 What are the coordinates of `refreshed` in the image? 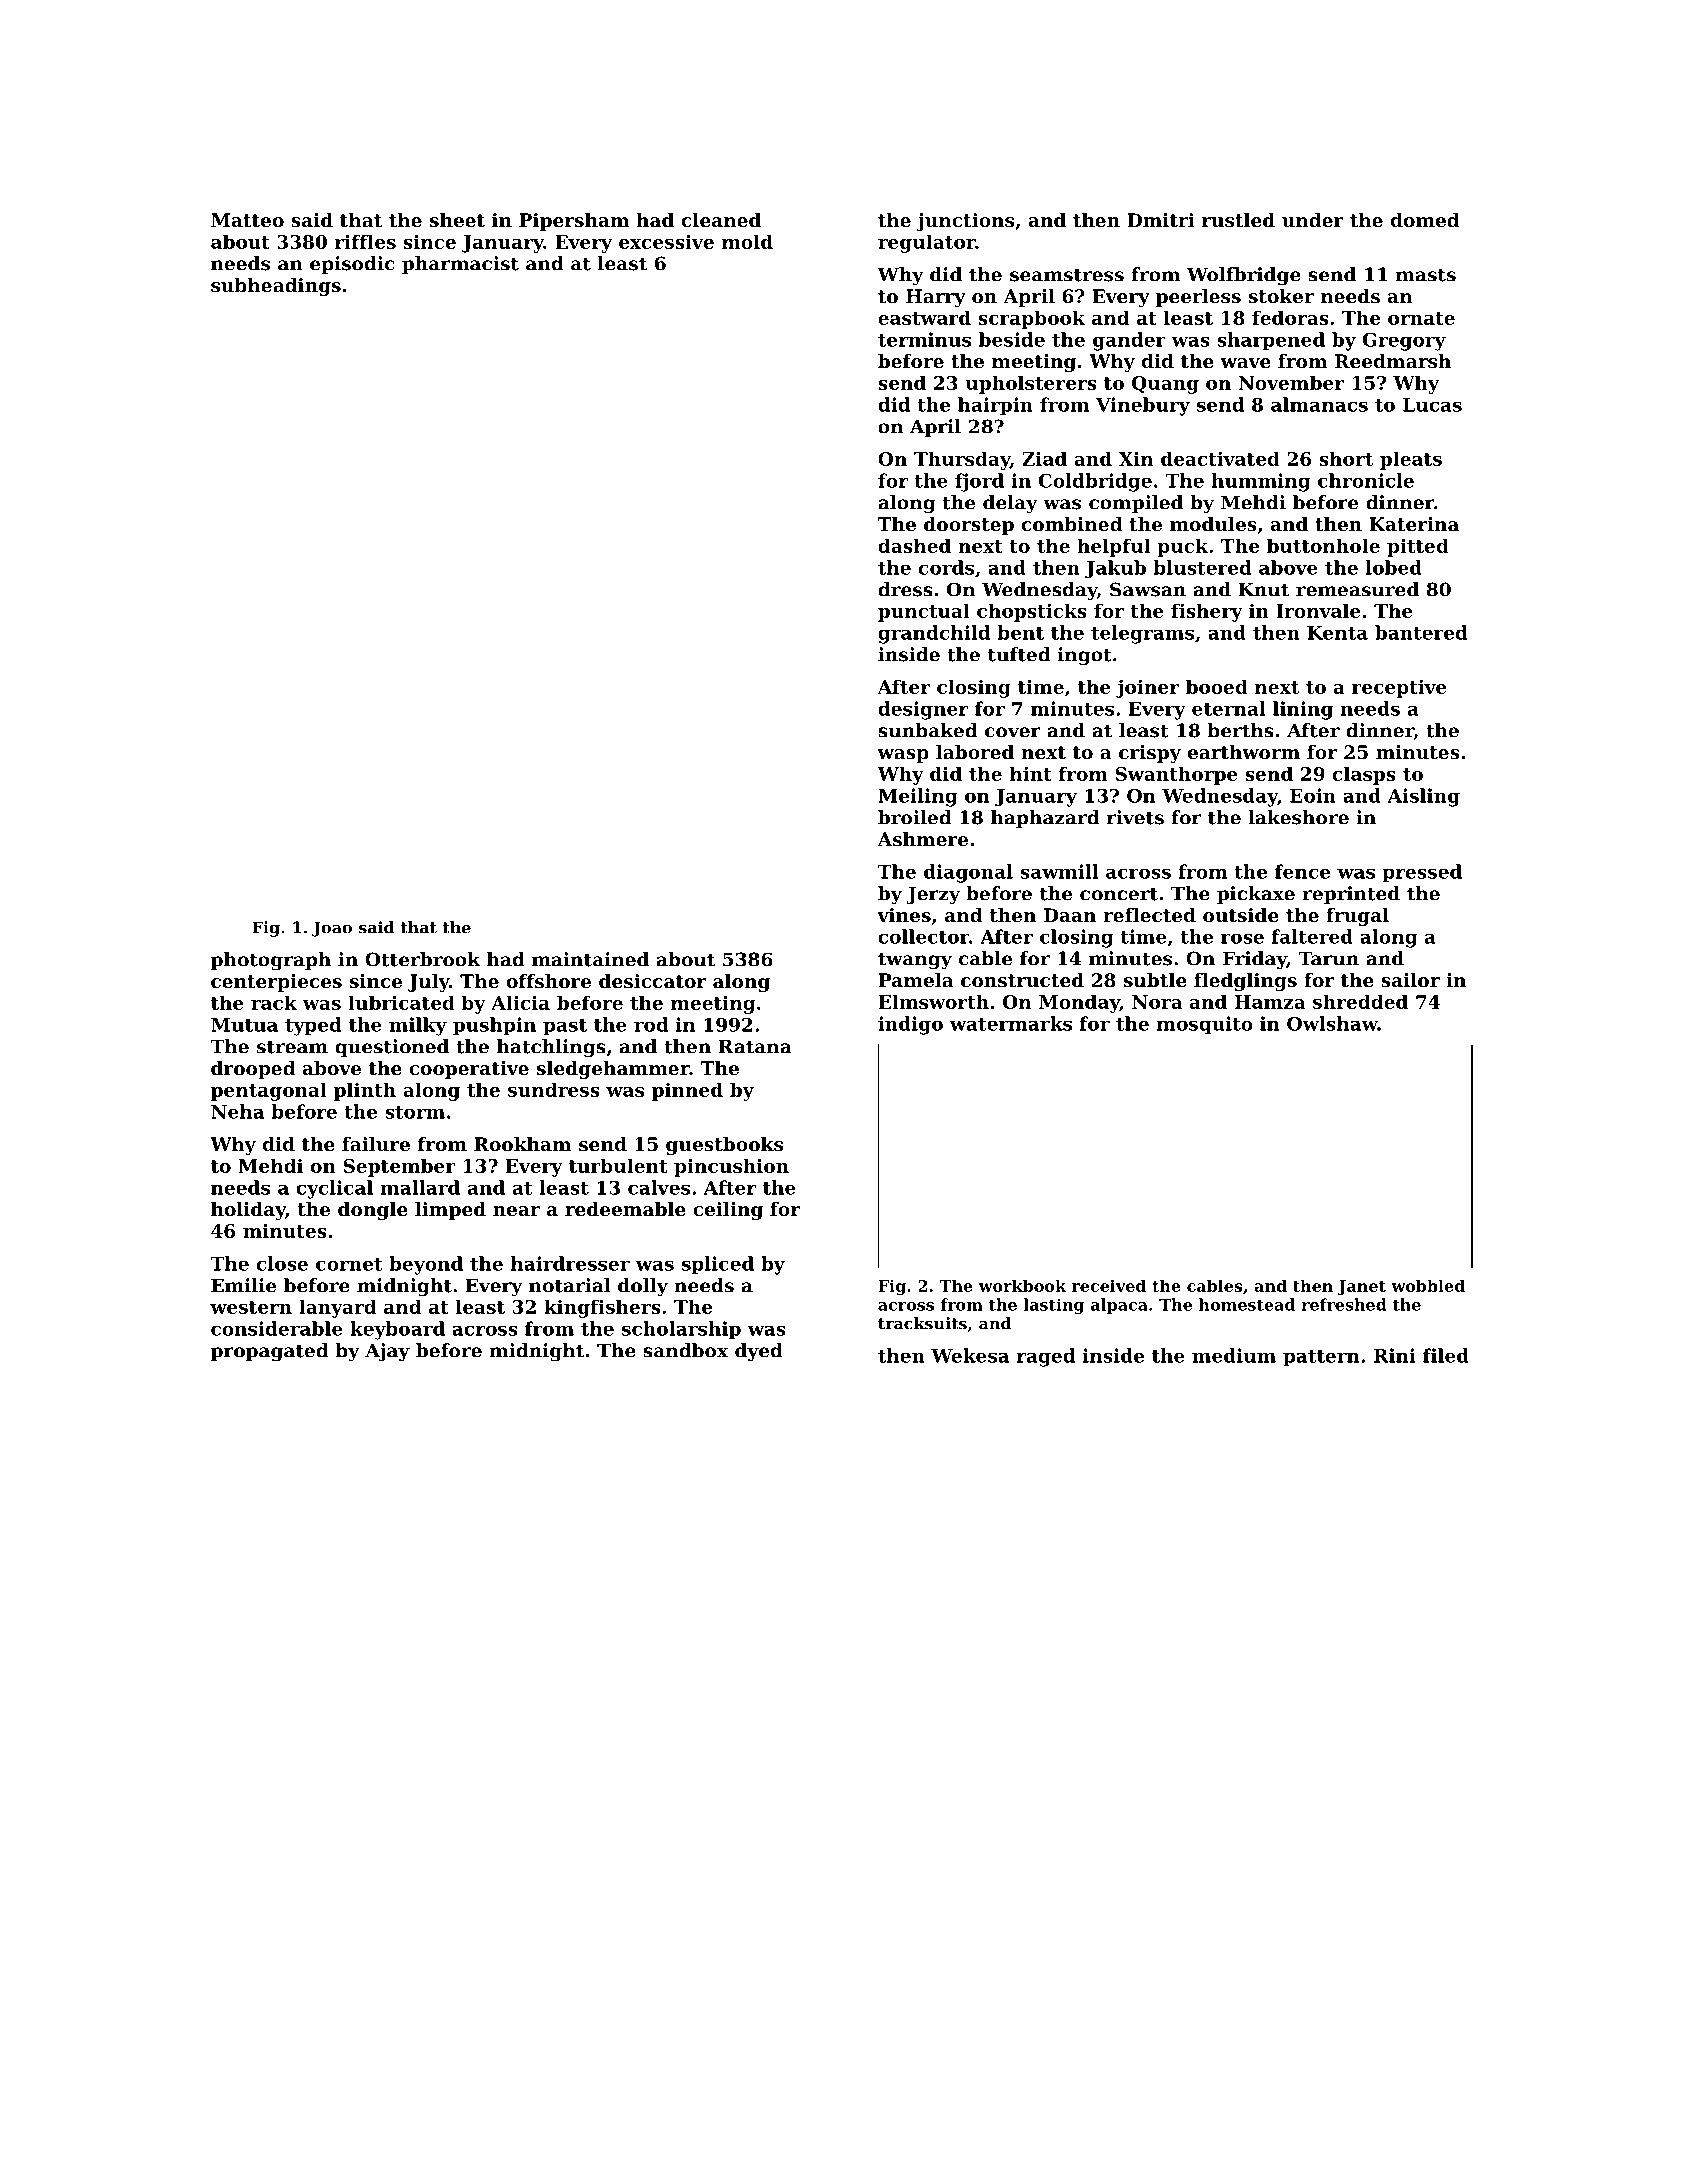 It's located at (1344, 1304).
